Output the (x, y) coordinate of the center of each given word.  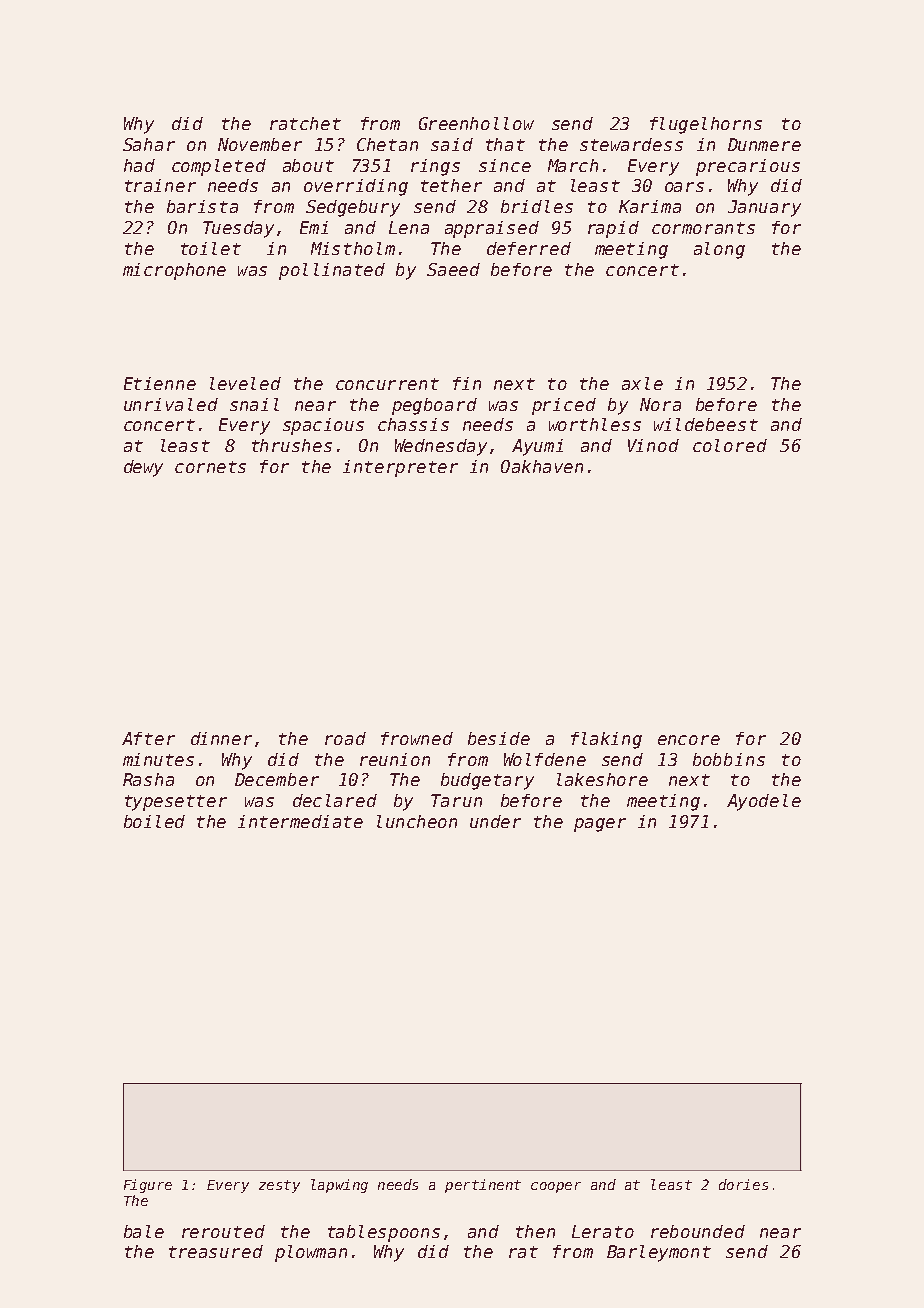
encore (689, 740)
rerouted (223, 1231)
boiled (154, 821)
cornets (210, 467)
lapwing (339, 1186)
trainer (160, 185)
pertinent (483, 1186)
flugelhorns (706, 125)
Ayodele (764, 802)
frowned (417, 738)
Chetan (387, 144)
